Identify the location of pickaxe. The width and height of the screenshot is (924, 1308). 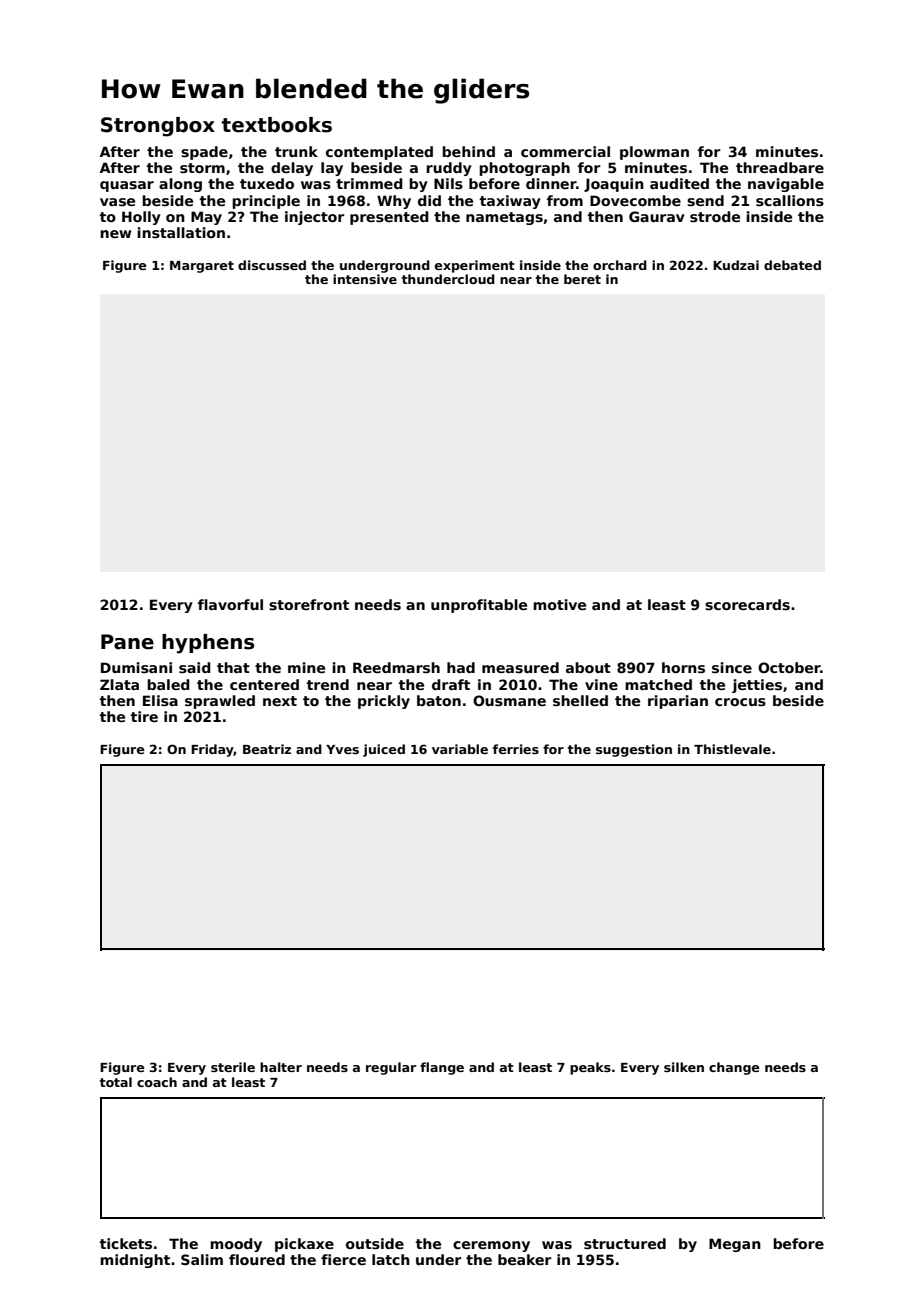
(304, 1245).
